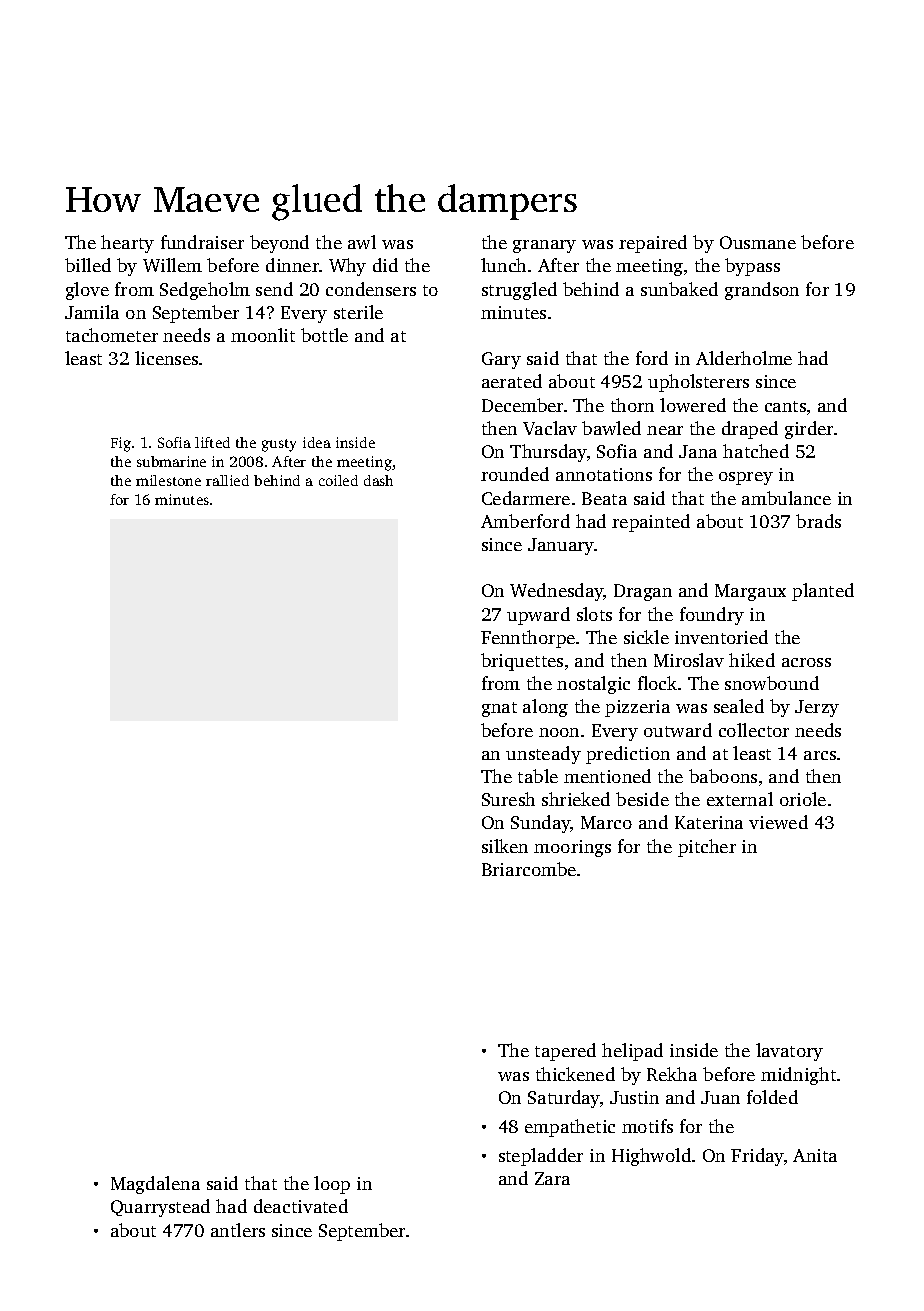  What do you see at coordinates (279, 244) in the document?
I see `beyond` at bounding box center [279, 244].
